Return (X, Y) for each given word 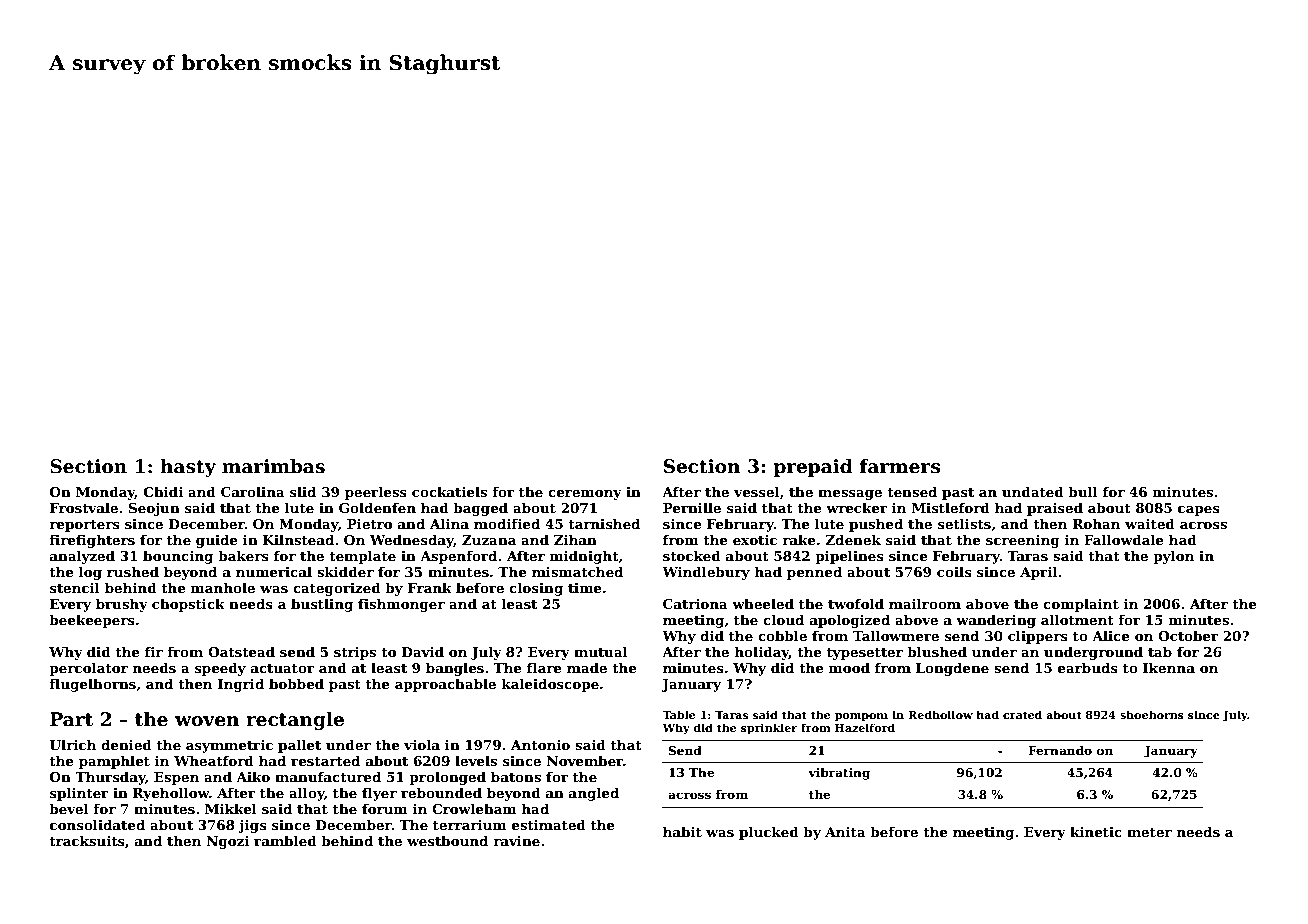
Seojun (154, 509)
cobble (782, 635)
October (1188, 635)
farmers (900, 466)
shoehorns (1152, 714)
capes (1199, 511)
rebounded (441, 792)
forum (385, 808)
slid (303, 491)
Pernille (692, 507)
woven (207, 721)
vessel (756, 491)
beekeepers (92, 621)
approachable (445, 685)
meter (1149, 832)
